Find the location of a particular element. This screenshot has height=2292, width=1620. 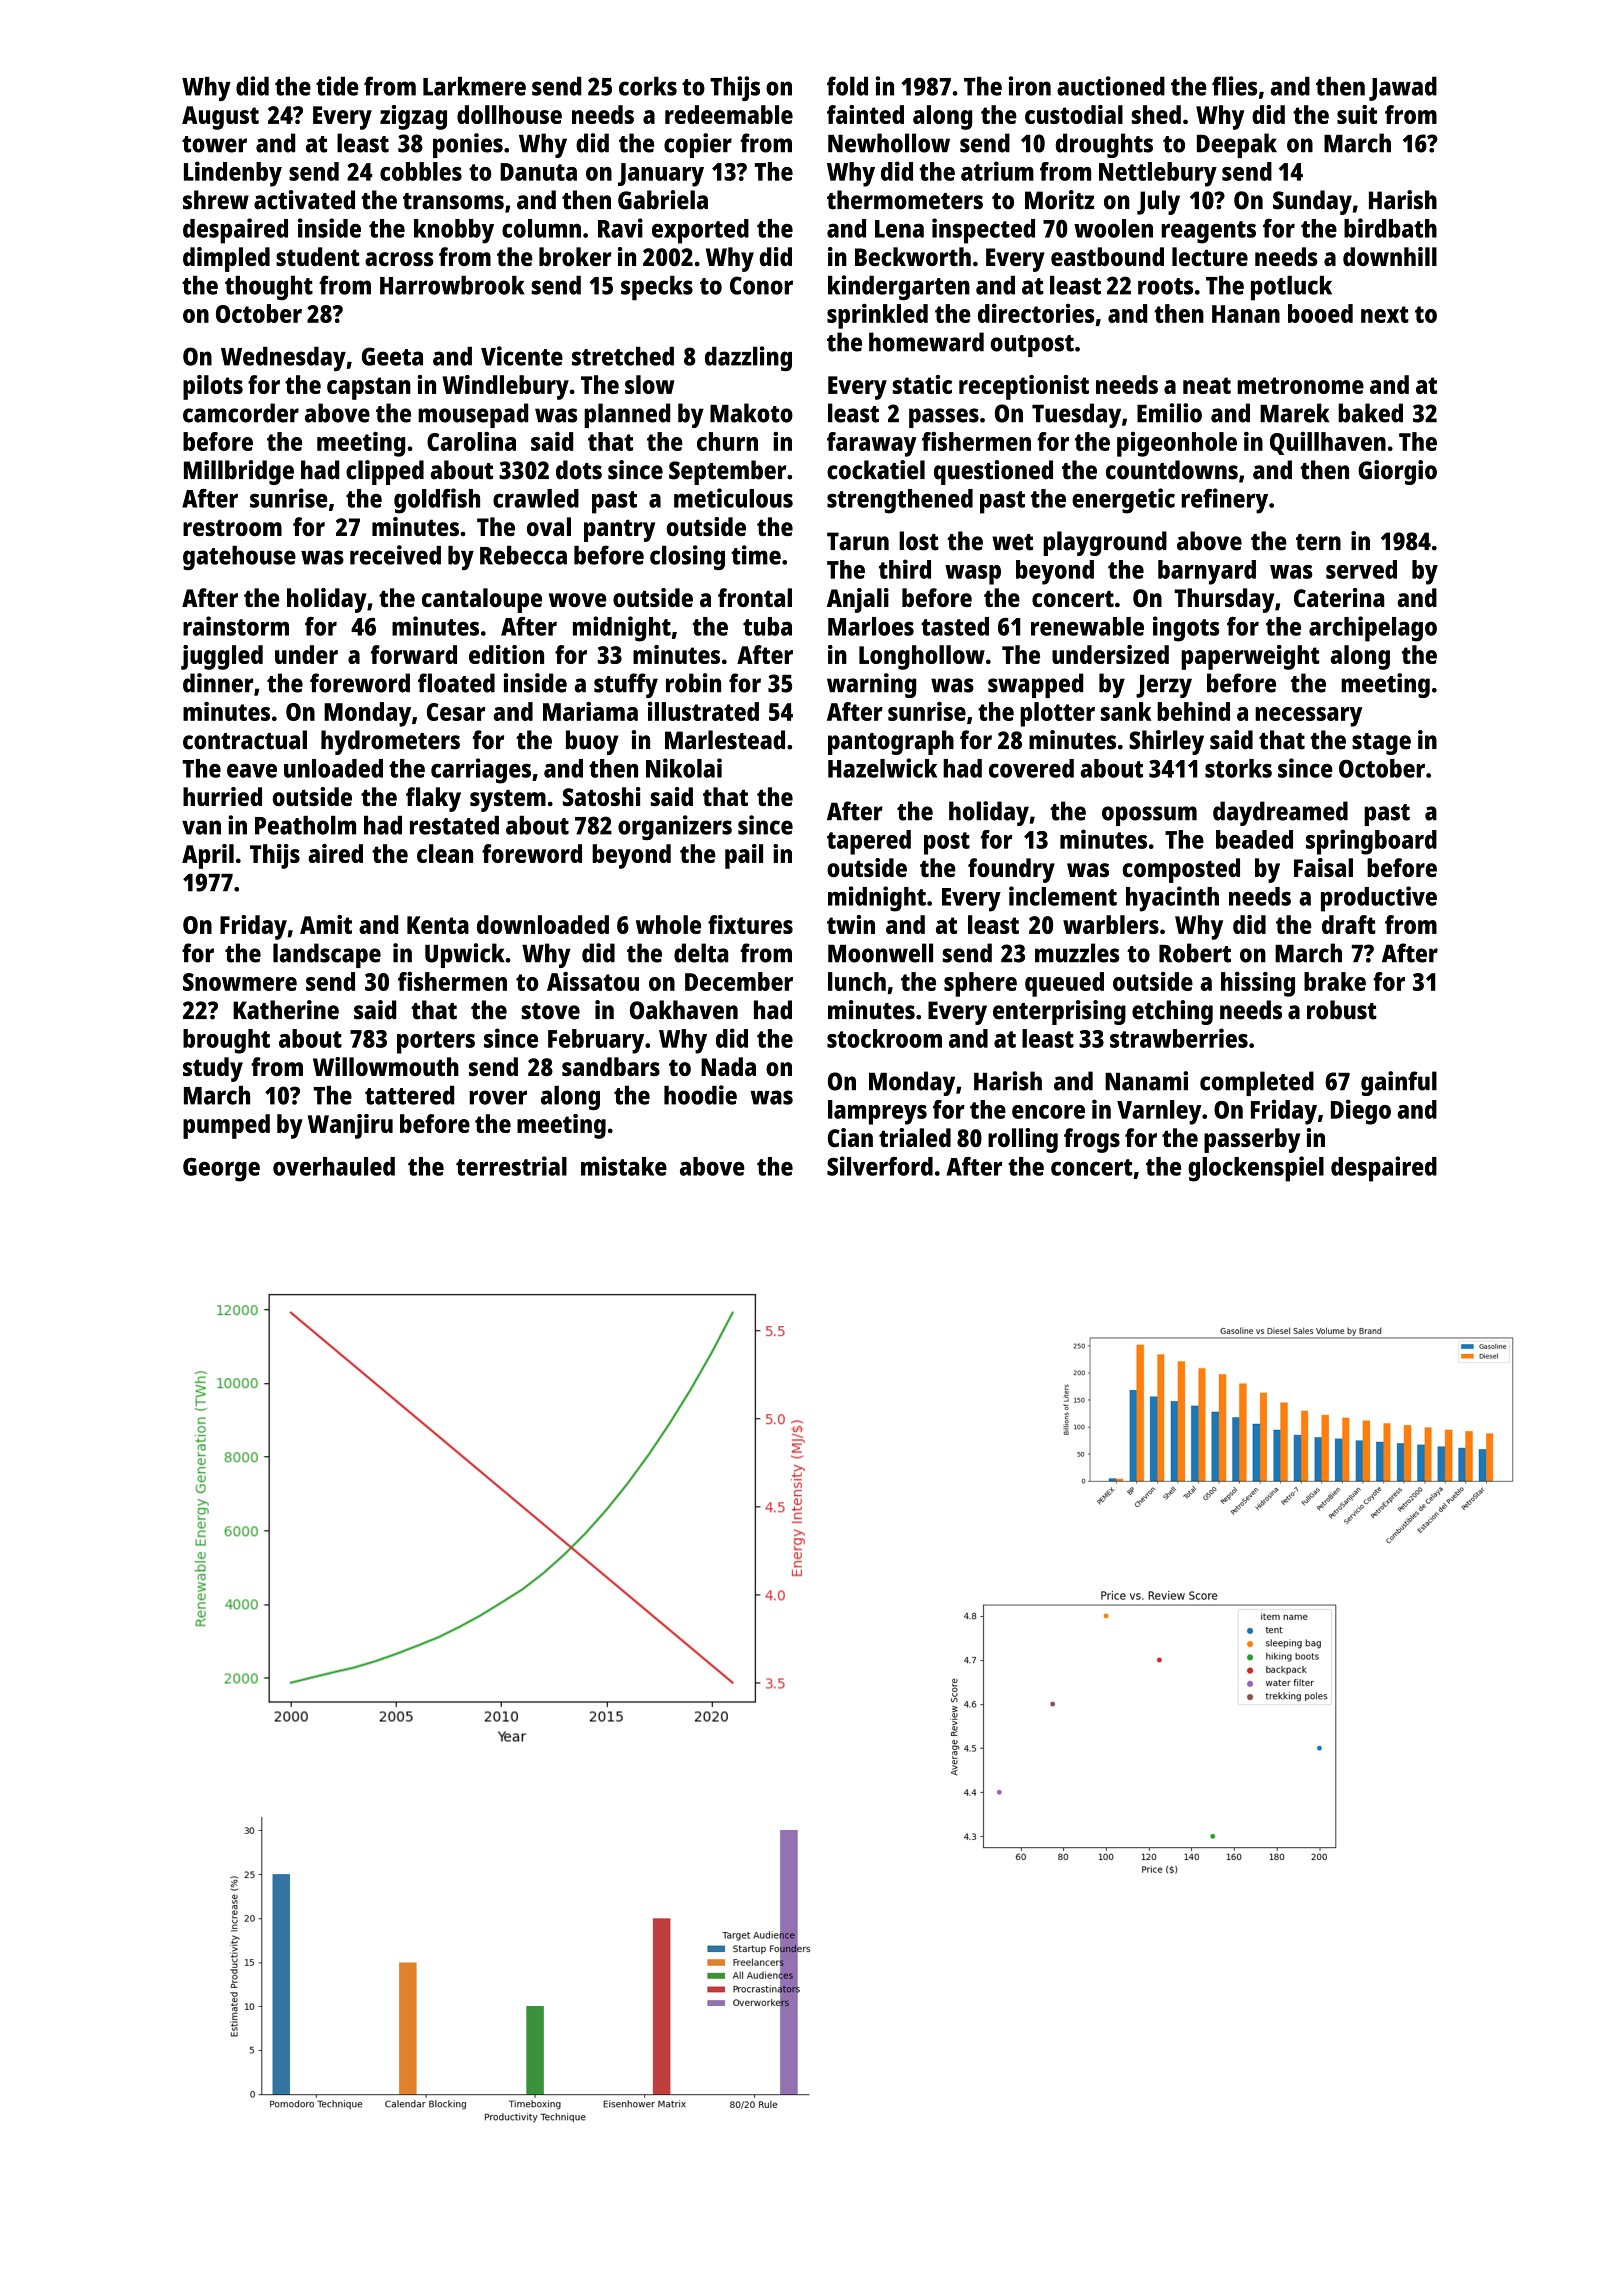

springboard is located at coordinates (1371, 842).
